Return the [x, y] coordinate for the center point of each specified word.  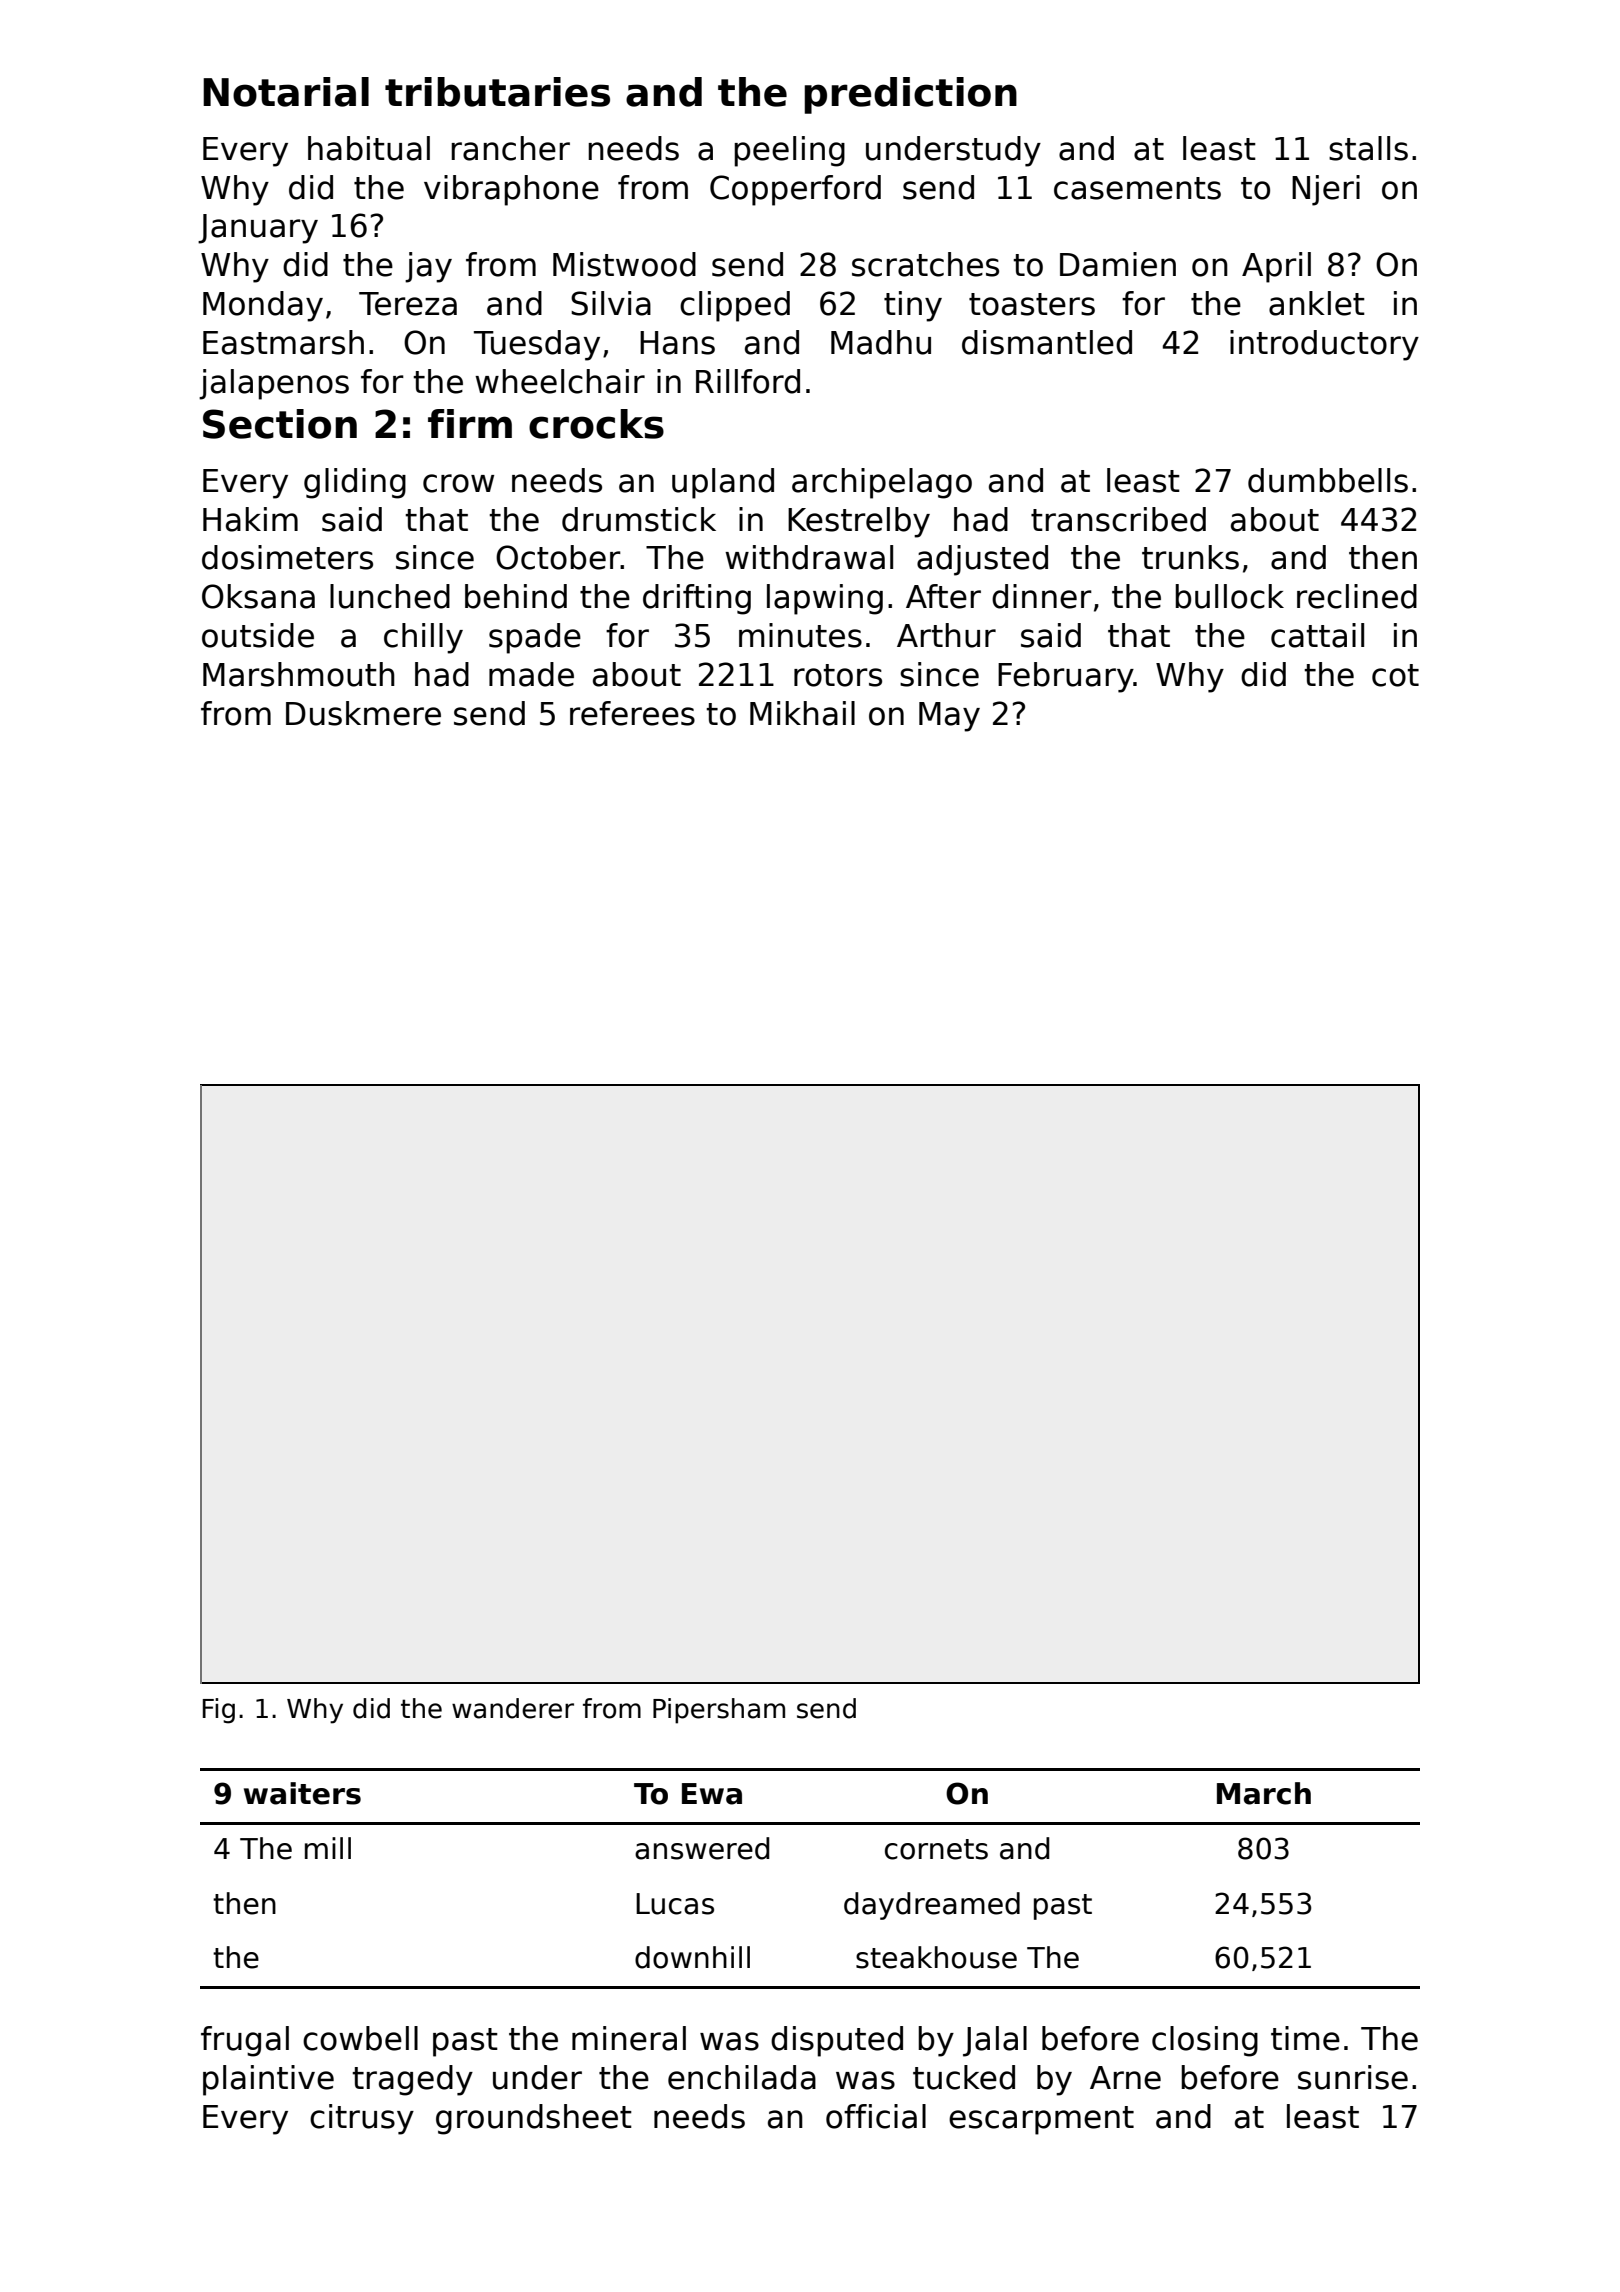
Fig [219, 1711]
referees [632, 713]
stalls [1368, 148]
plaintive [268, 2080]
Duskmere [363, 713]
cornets [936, 1849]
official [876, 2116]
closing [1205, 2041]
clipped [735, 306]
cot [1395, 675]
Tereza [408, 304]
